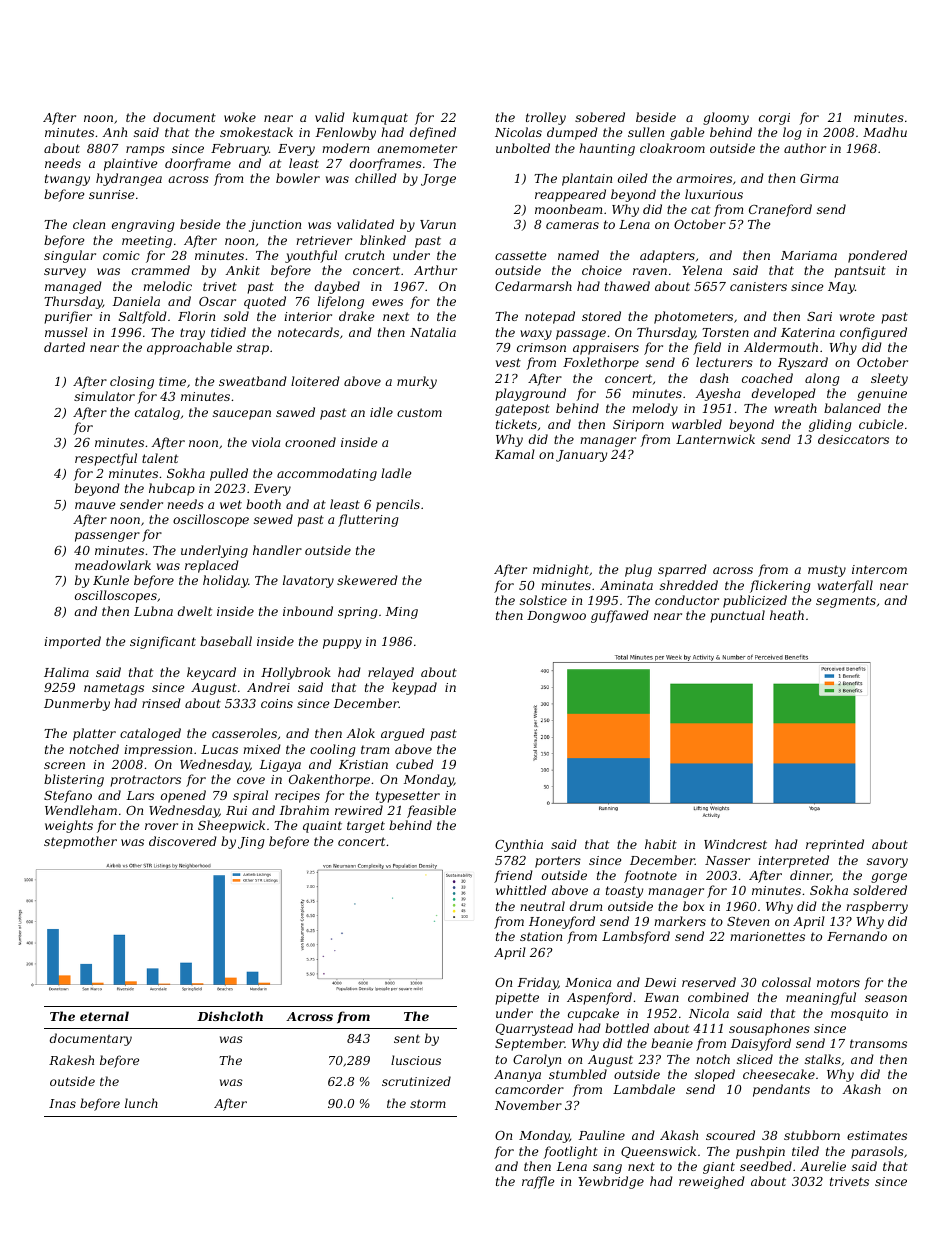  Describe the element at coordinates (682, 570) in the image. I see `sparred` at that location.
